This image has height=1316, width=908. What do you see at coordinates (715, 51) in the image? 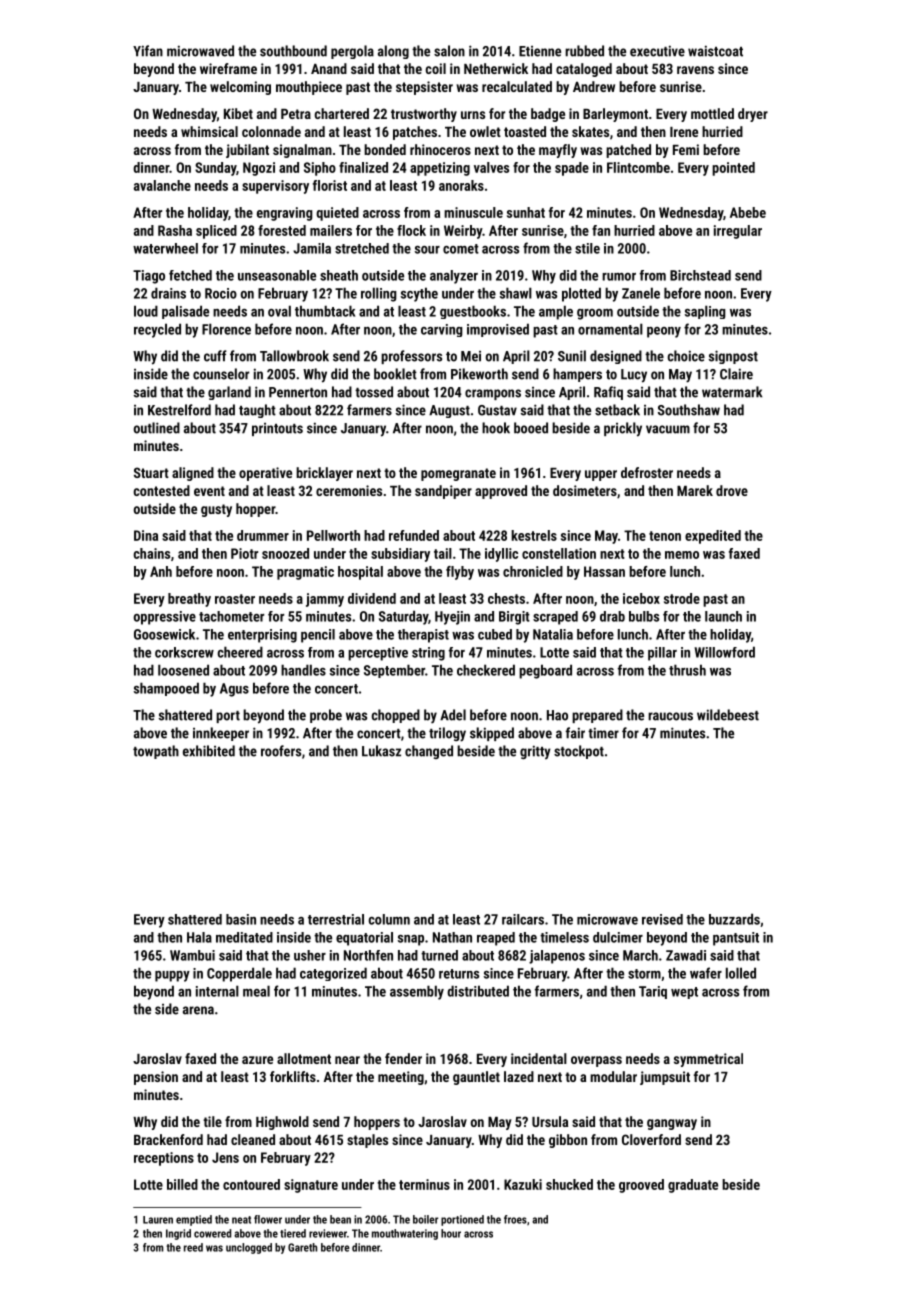
I see `waistcoat` at bounding box center [715, 51].
